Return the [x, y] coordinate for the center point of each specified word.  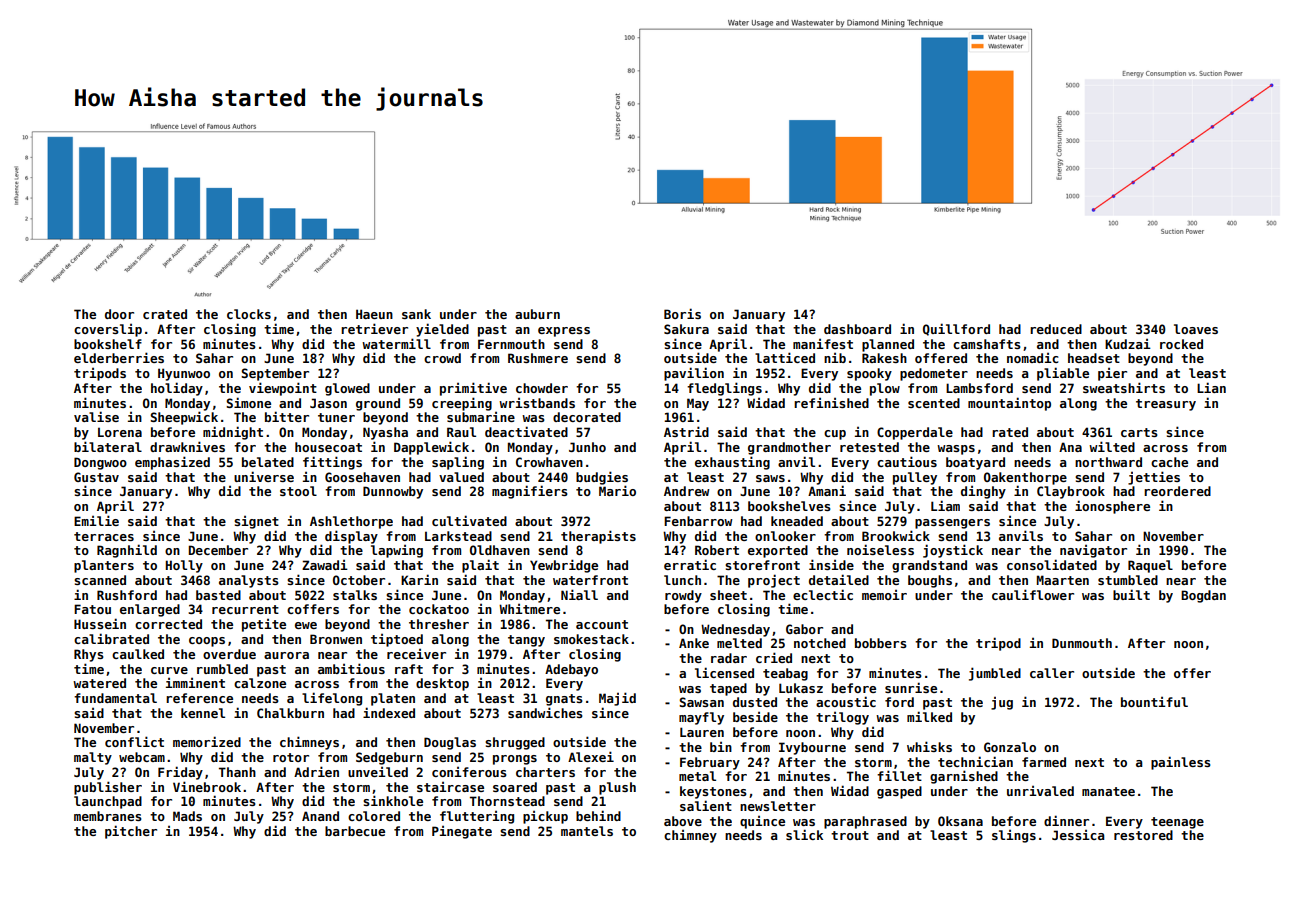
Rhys [89, 655]
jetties [1154, 478]
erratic [690, 564]
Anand [320, 816]
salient [706, 805]
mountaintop [1009, 404]
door [119, 314]
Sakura [686, 329]
